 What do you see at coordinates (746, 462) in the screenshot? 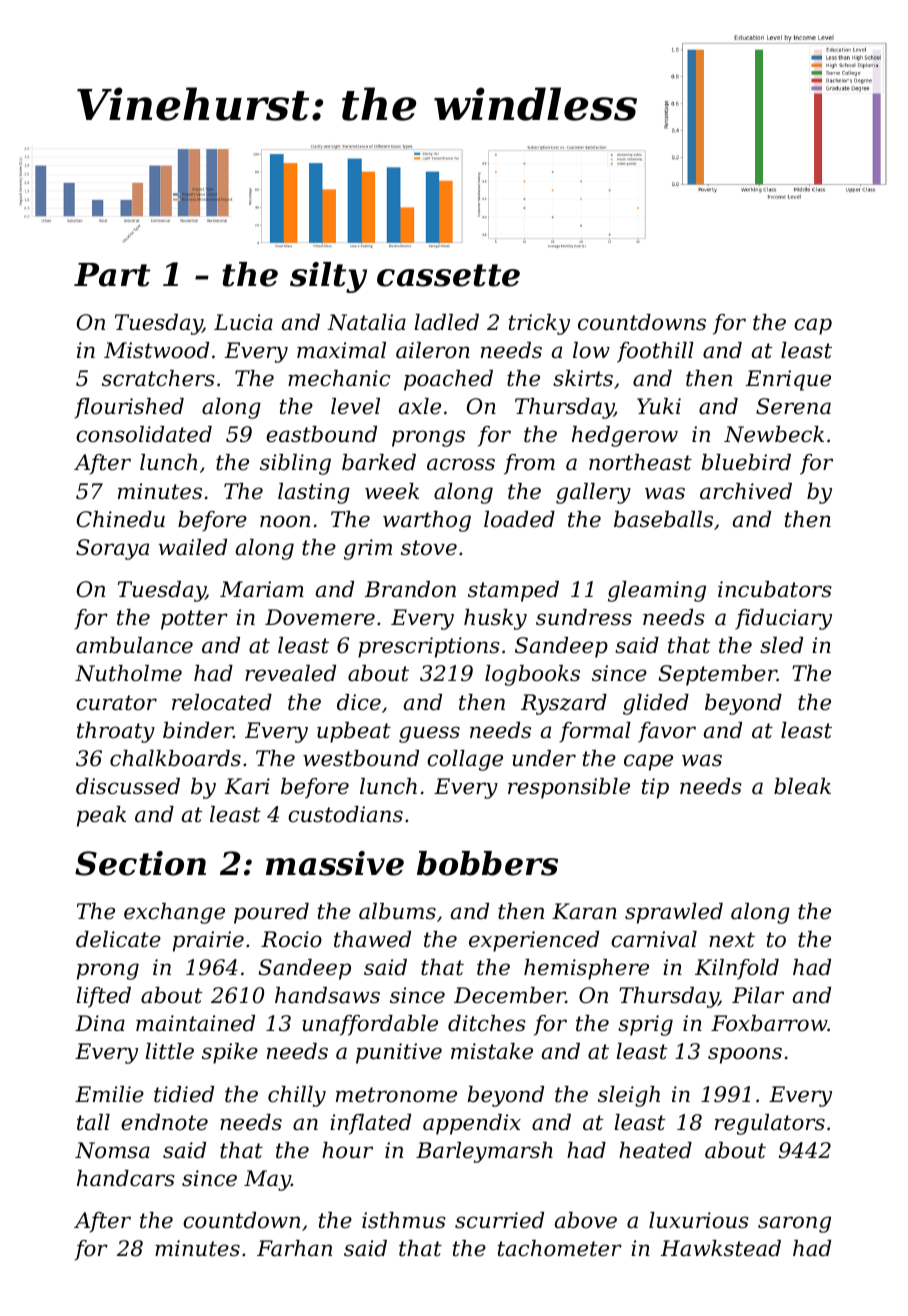
I see `bluebird` at bounding box center [746, 462].
